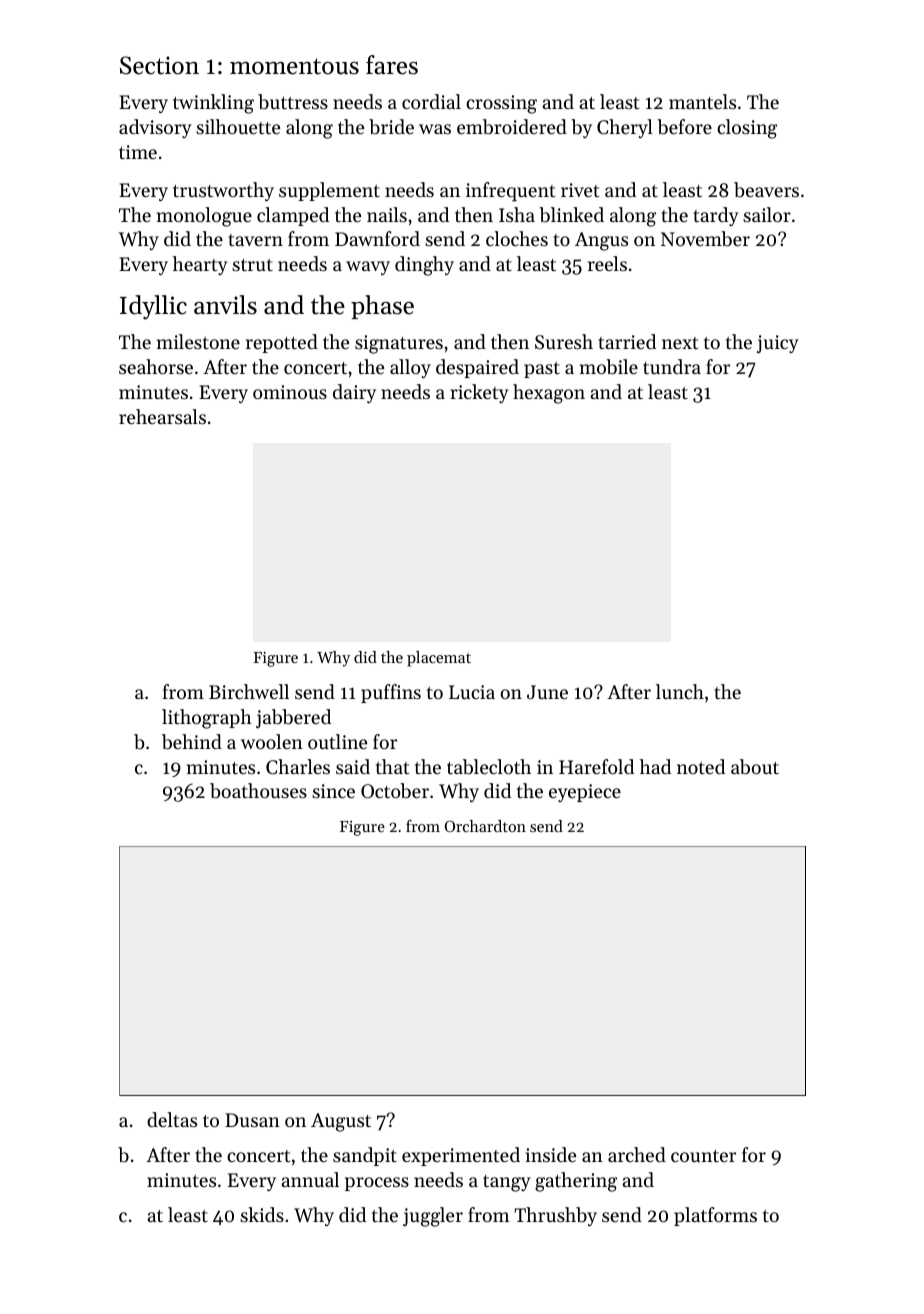 The width and height of the screenshot is (924, 1314). Describe the element at coordinates (192, 742) in the screenshot. I see `behind` at that location.
